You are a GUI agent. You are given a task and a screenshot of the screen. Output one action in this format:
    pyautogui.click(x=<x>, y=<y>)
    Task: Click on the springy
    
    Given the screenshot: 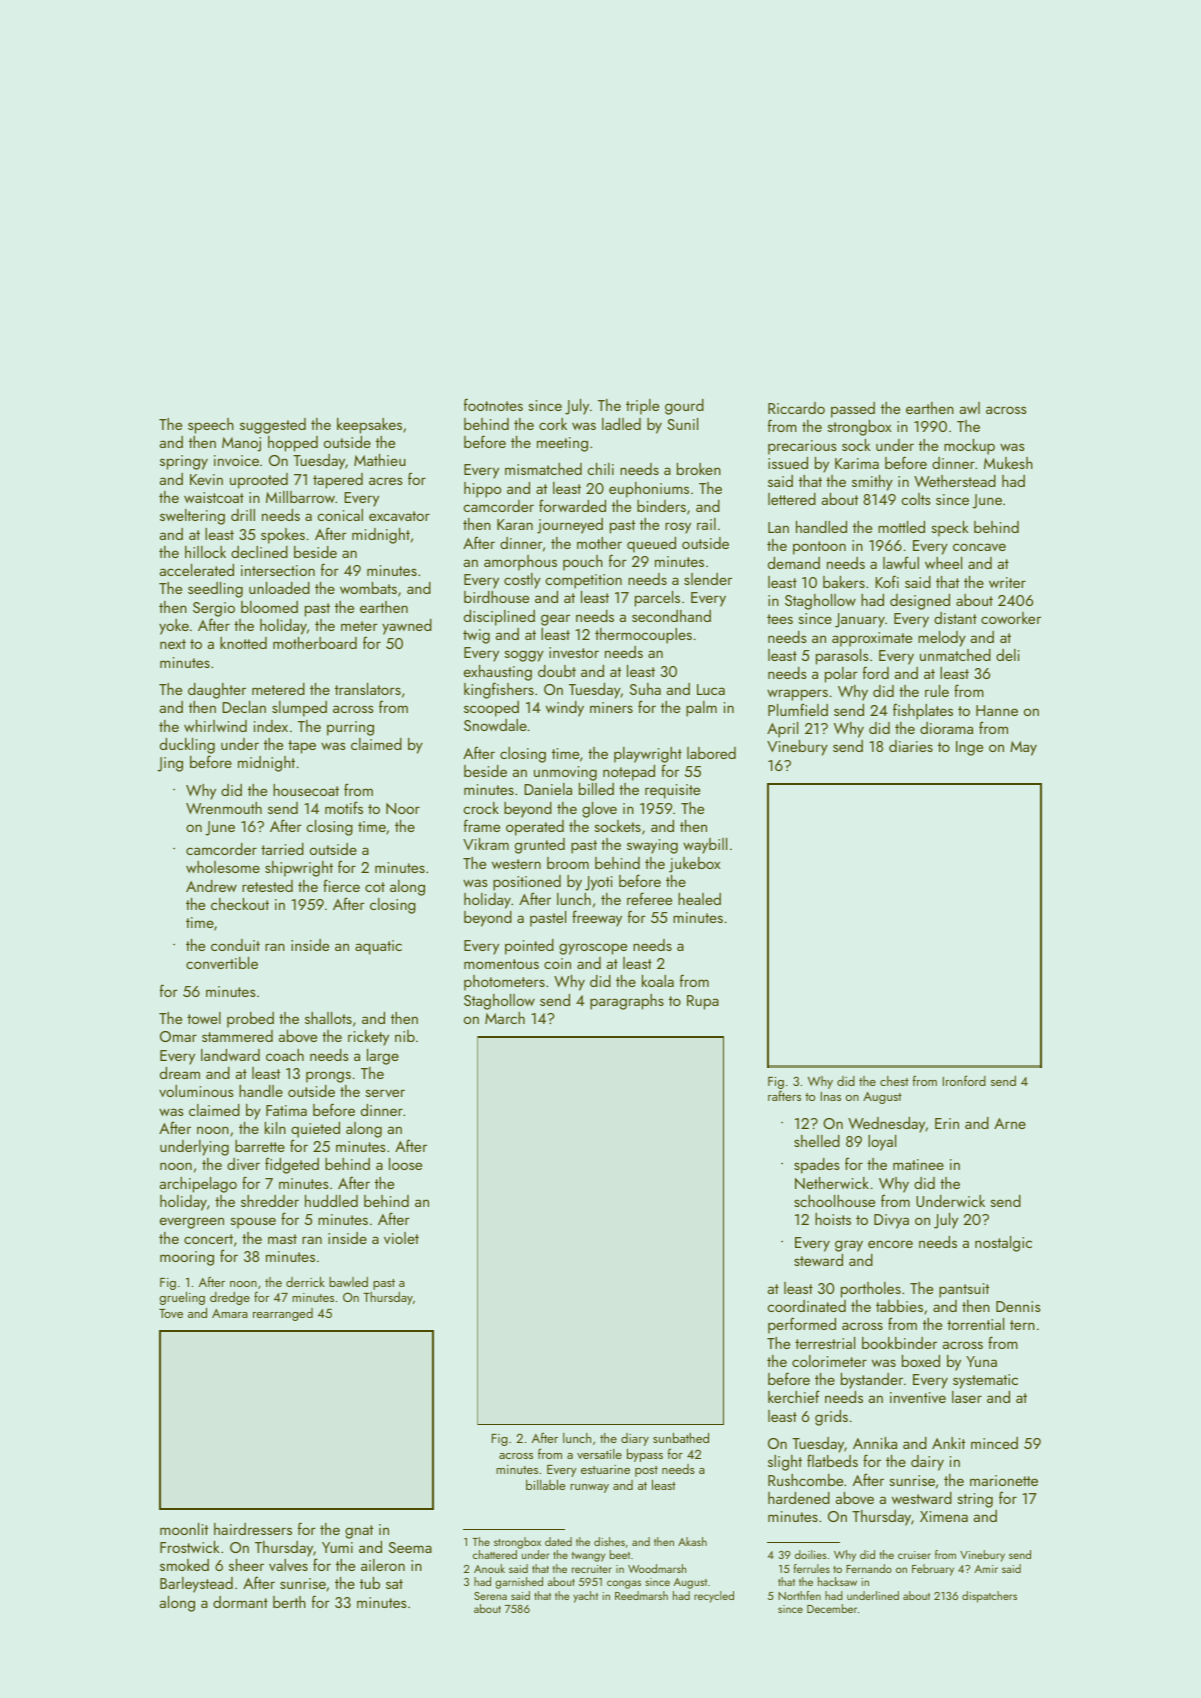 What is the action you would take?
    pyautogui.click(x=184, y=462)
